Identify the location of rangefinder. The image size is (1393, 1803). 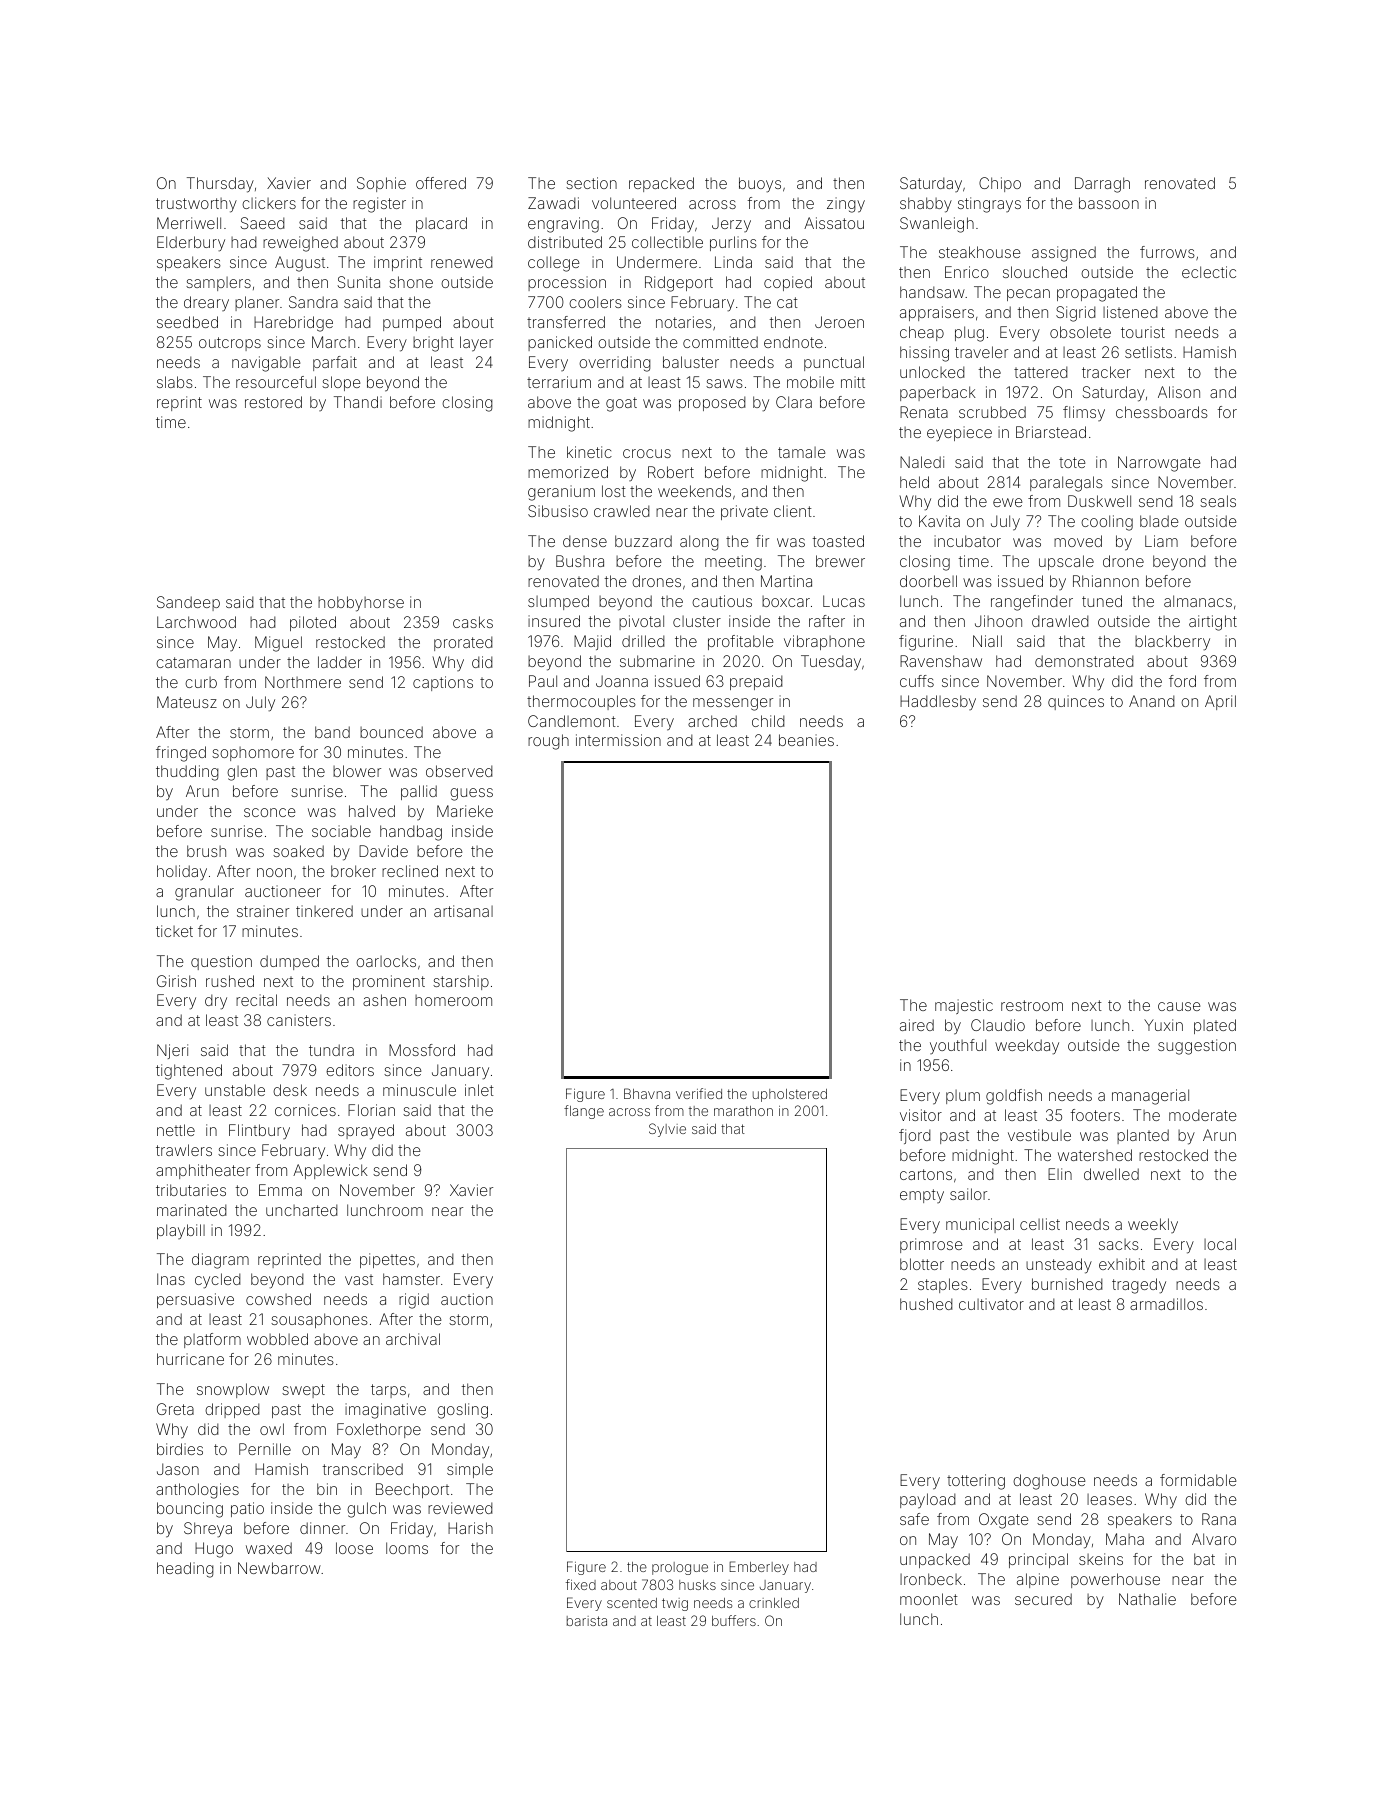
(1032, 603).
